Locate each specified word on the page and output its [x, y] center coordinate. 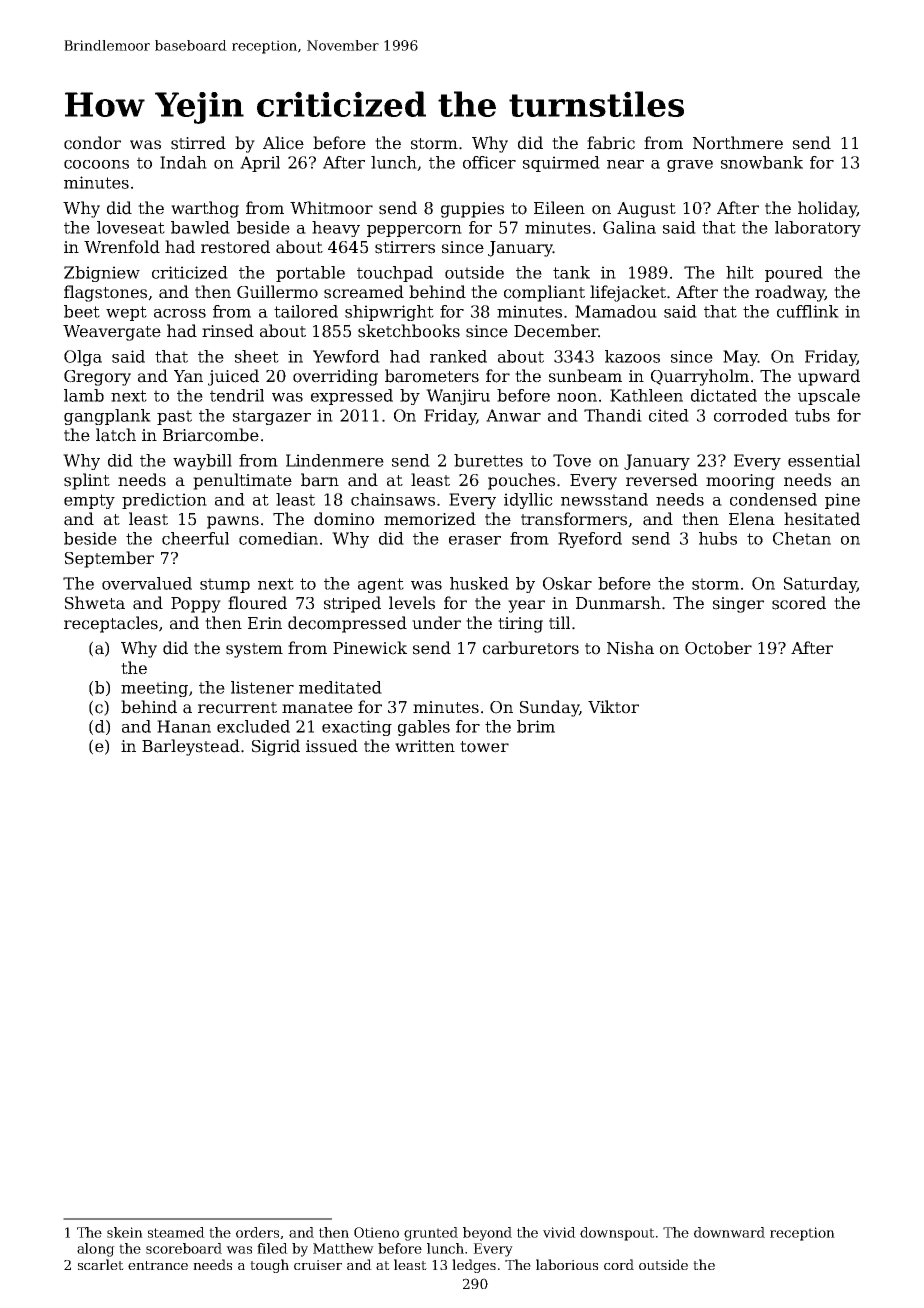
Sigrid [276, 747]
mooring [740, 482]
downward [729, 1232]
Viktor [613, 707]
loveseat [131, 227]
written [425, 746]
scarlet [101, 1264]
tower [484, 747]
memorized [430, 519]
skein [125, 1232]
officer [489, 162]
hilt [740, 272]
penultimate [242, 481]
